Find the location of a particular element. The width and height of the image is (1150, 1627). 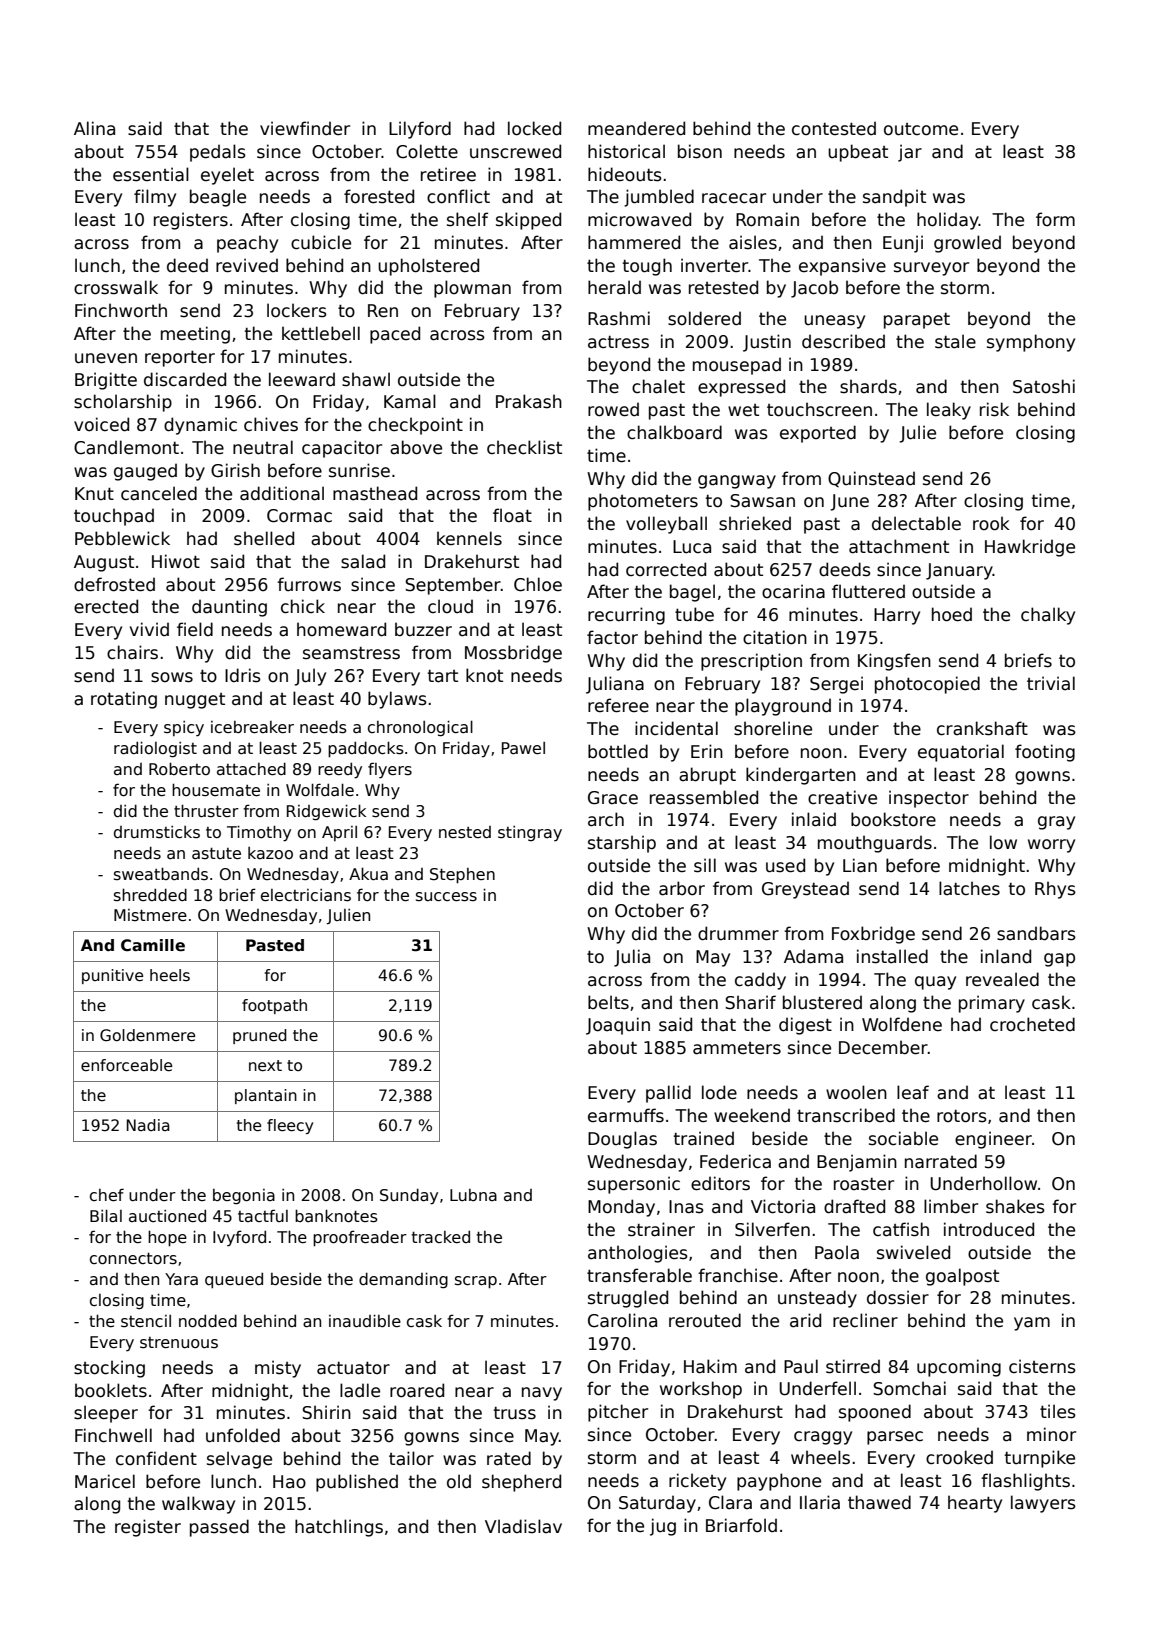

reporter is located at coordinates (180, 359).
